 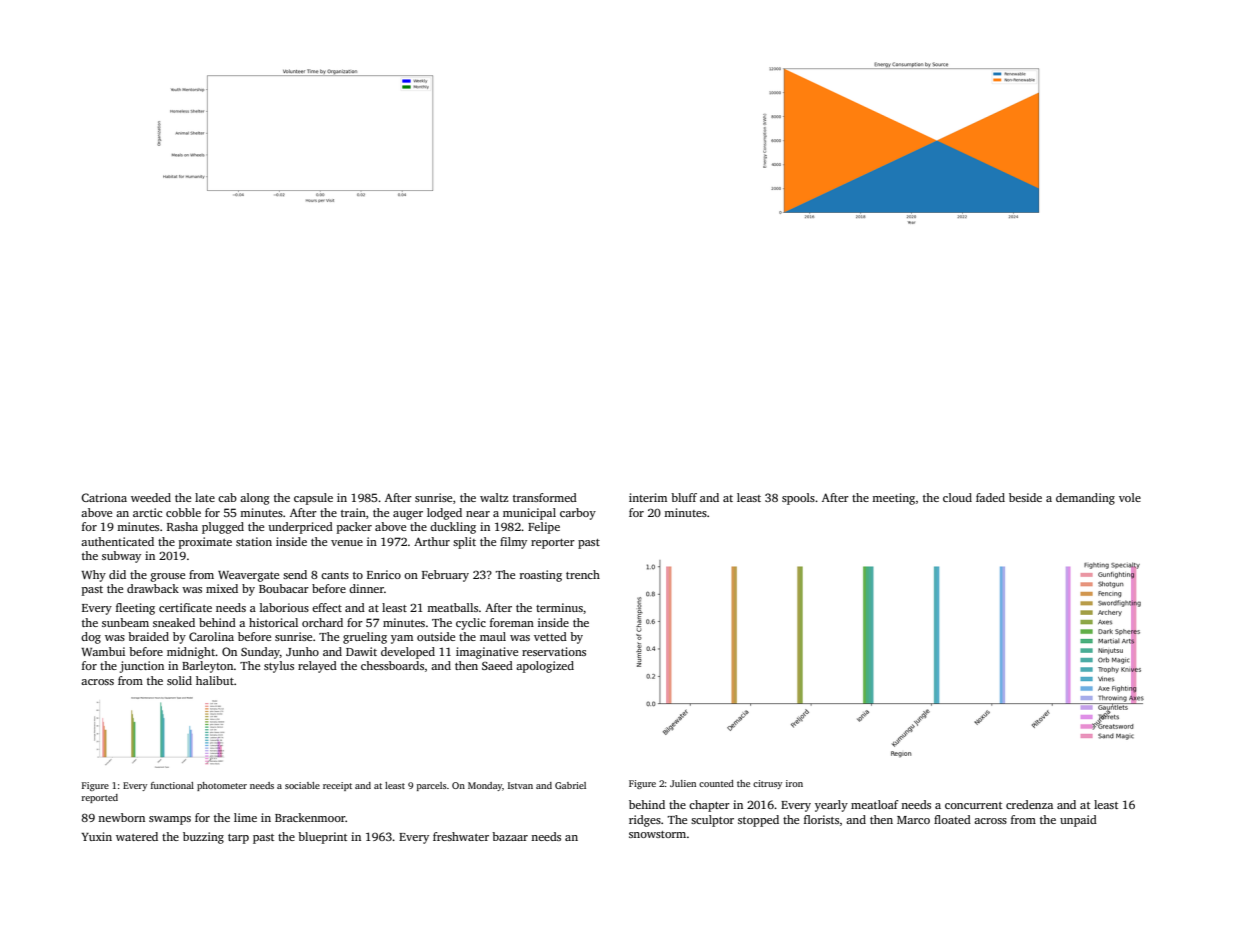 What do you see at coordinates (137, 836) in the screenshot?
I see `watered` at bounding box center [137, 836].
